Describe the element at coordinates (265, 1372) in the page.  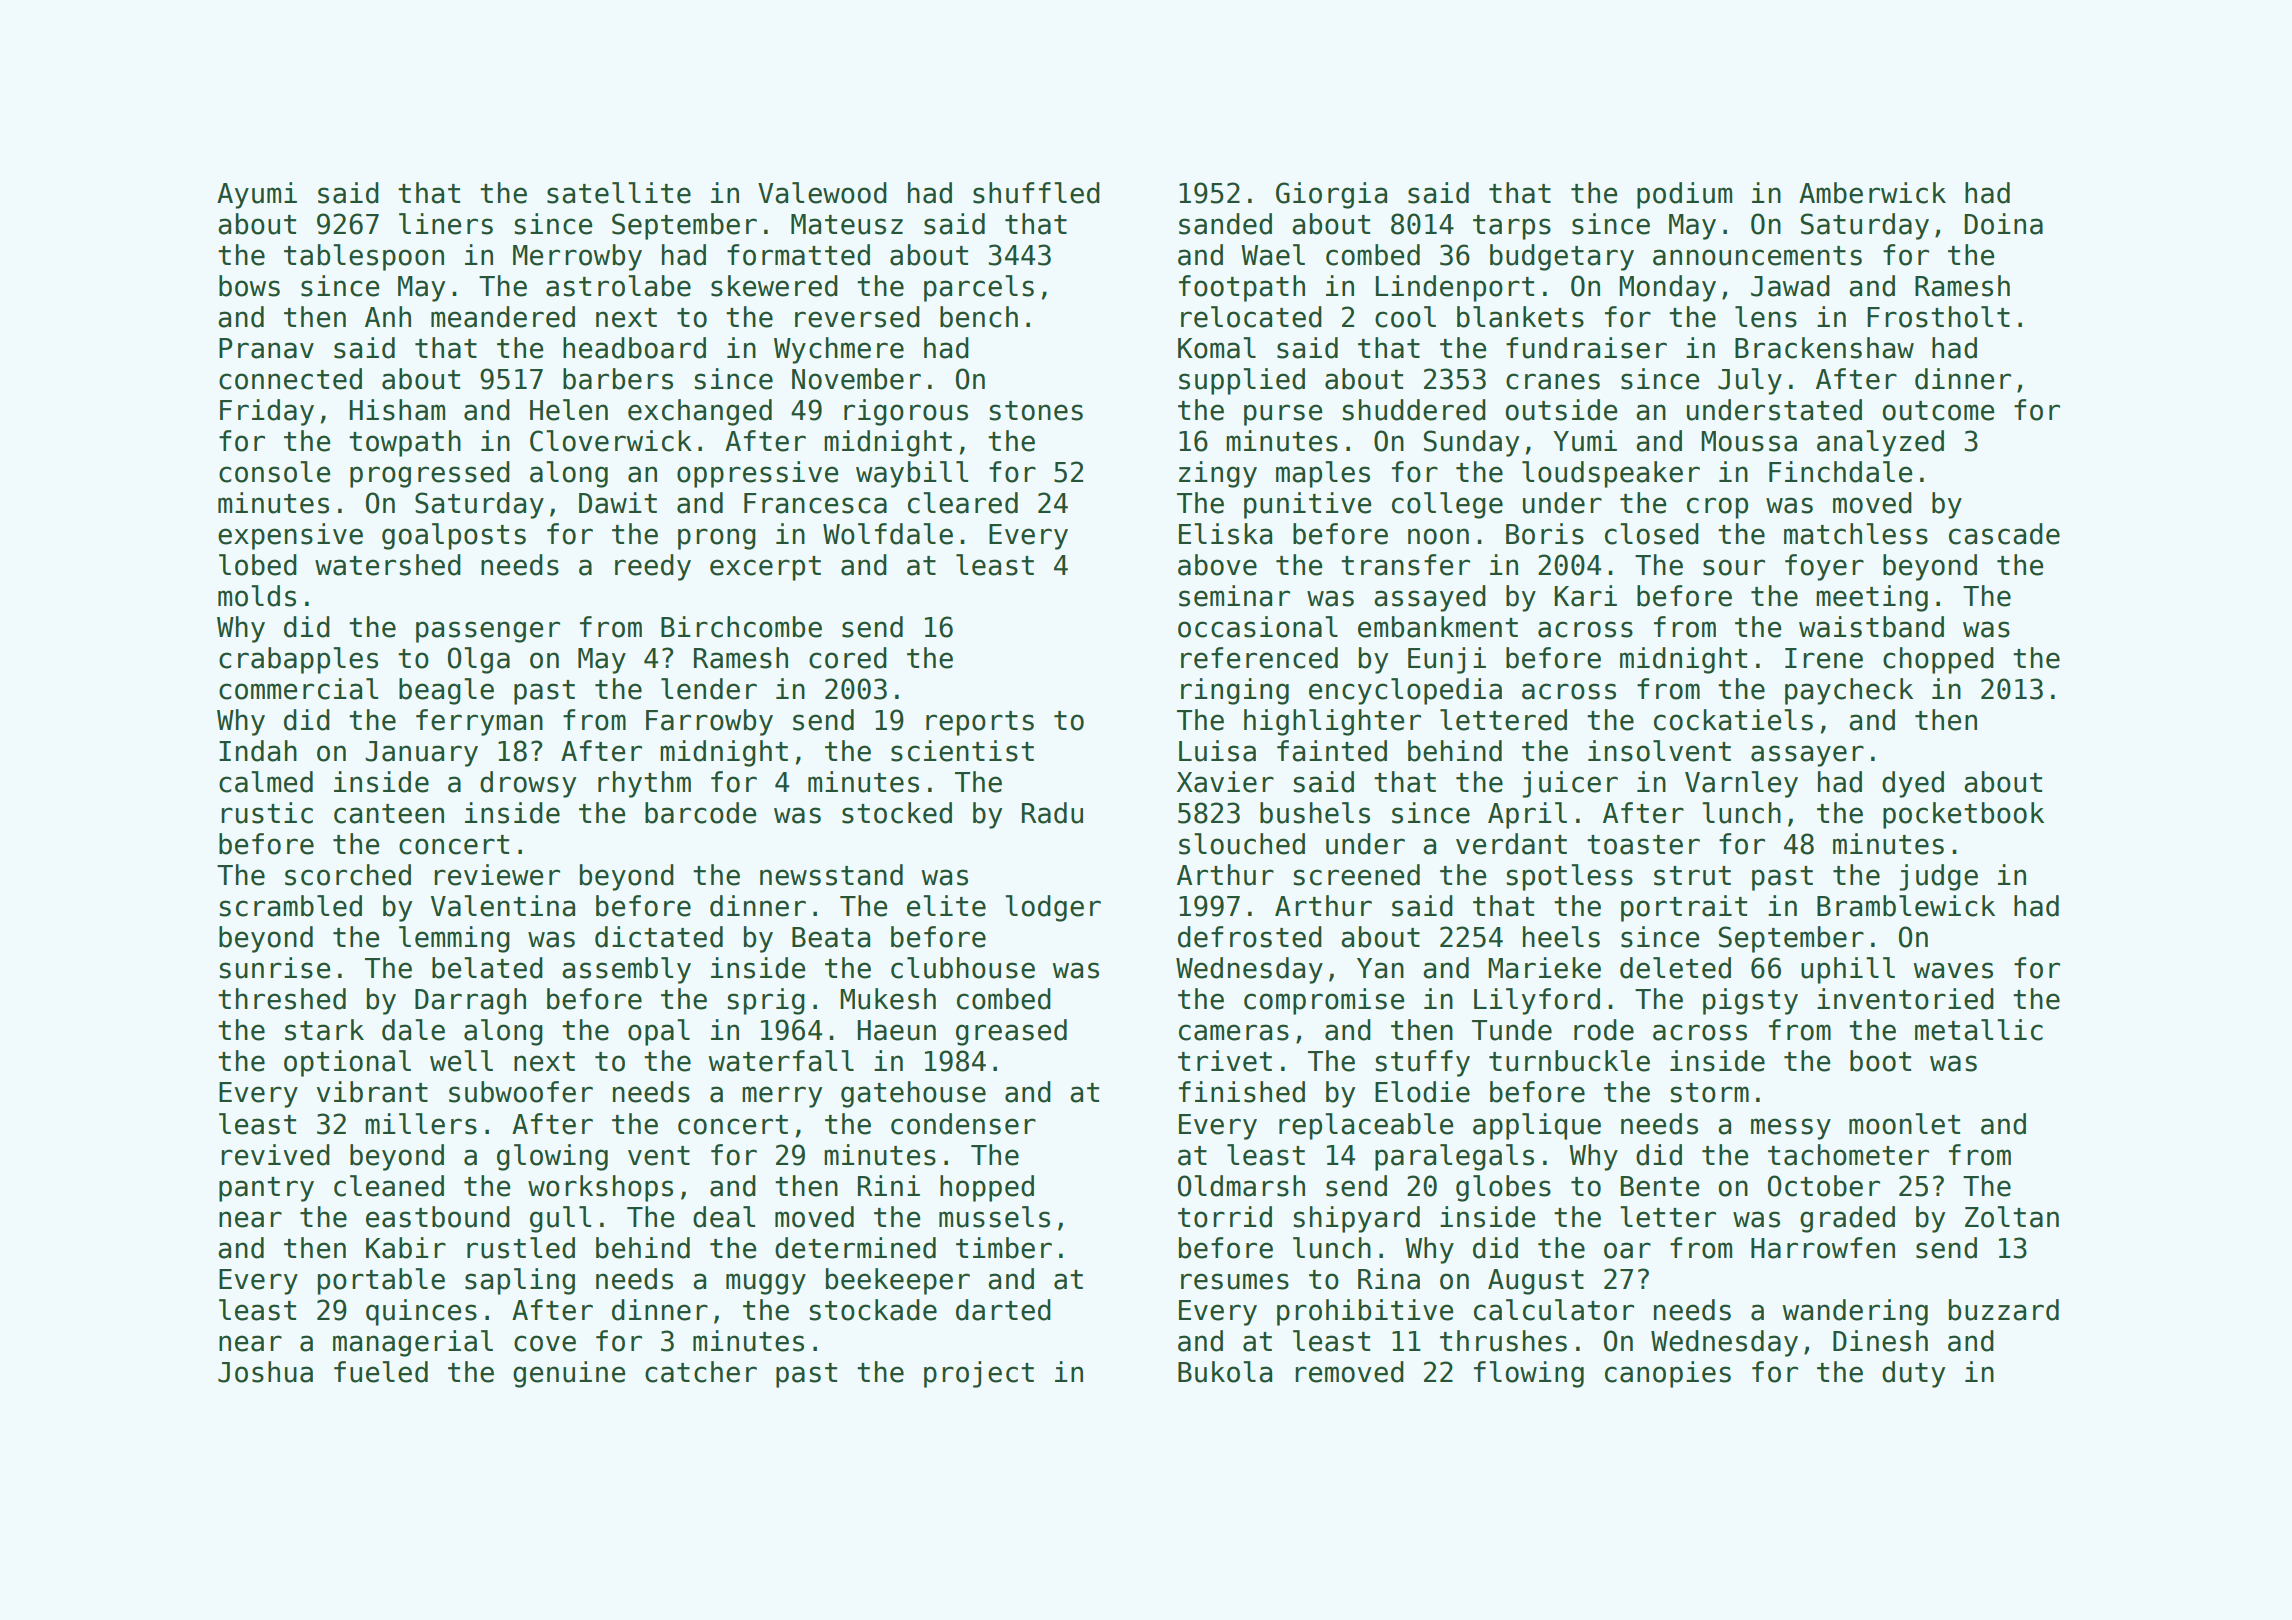
I see `Joshua` at that location.
